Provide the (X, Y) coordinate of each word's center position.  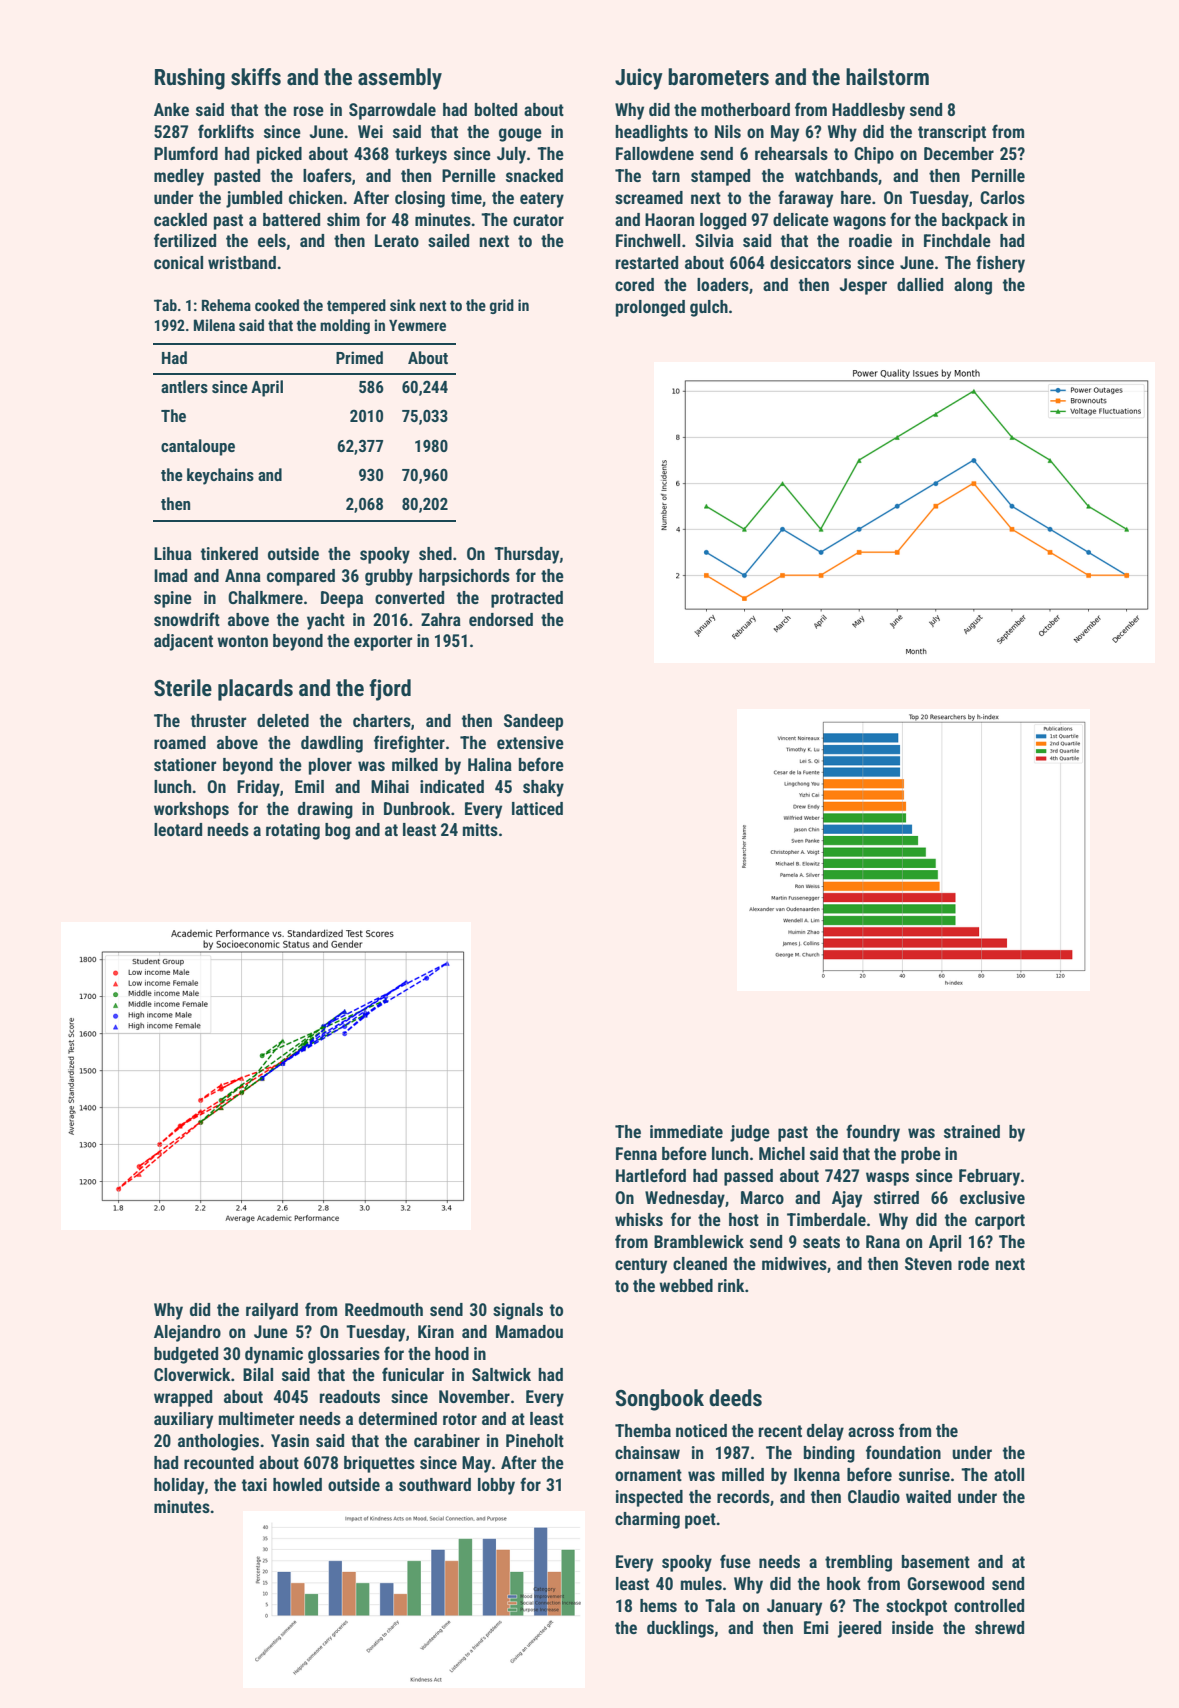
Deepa (342, 599)
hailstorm (887, 77)
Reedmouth (384, 1309)
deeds (735, 1398)
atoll (1009, 1474)
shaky (543, 788)
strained (972, 1131)
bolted (496, 109)
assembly (400, 79)
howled (297, 1484)
